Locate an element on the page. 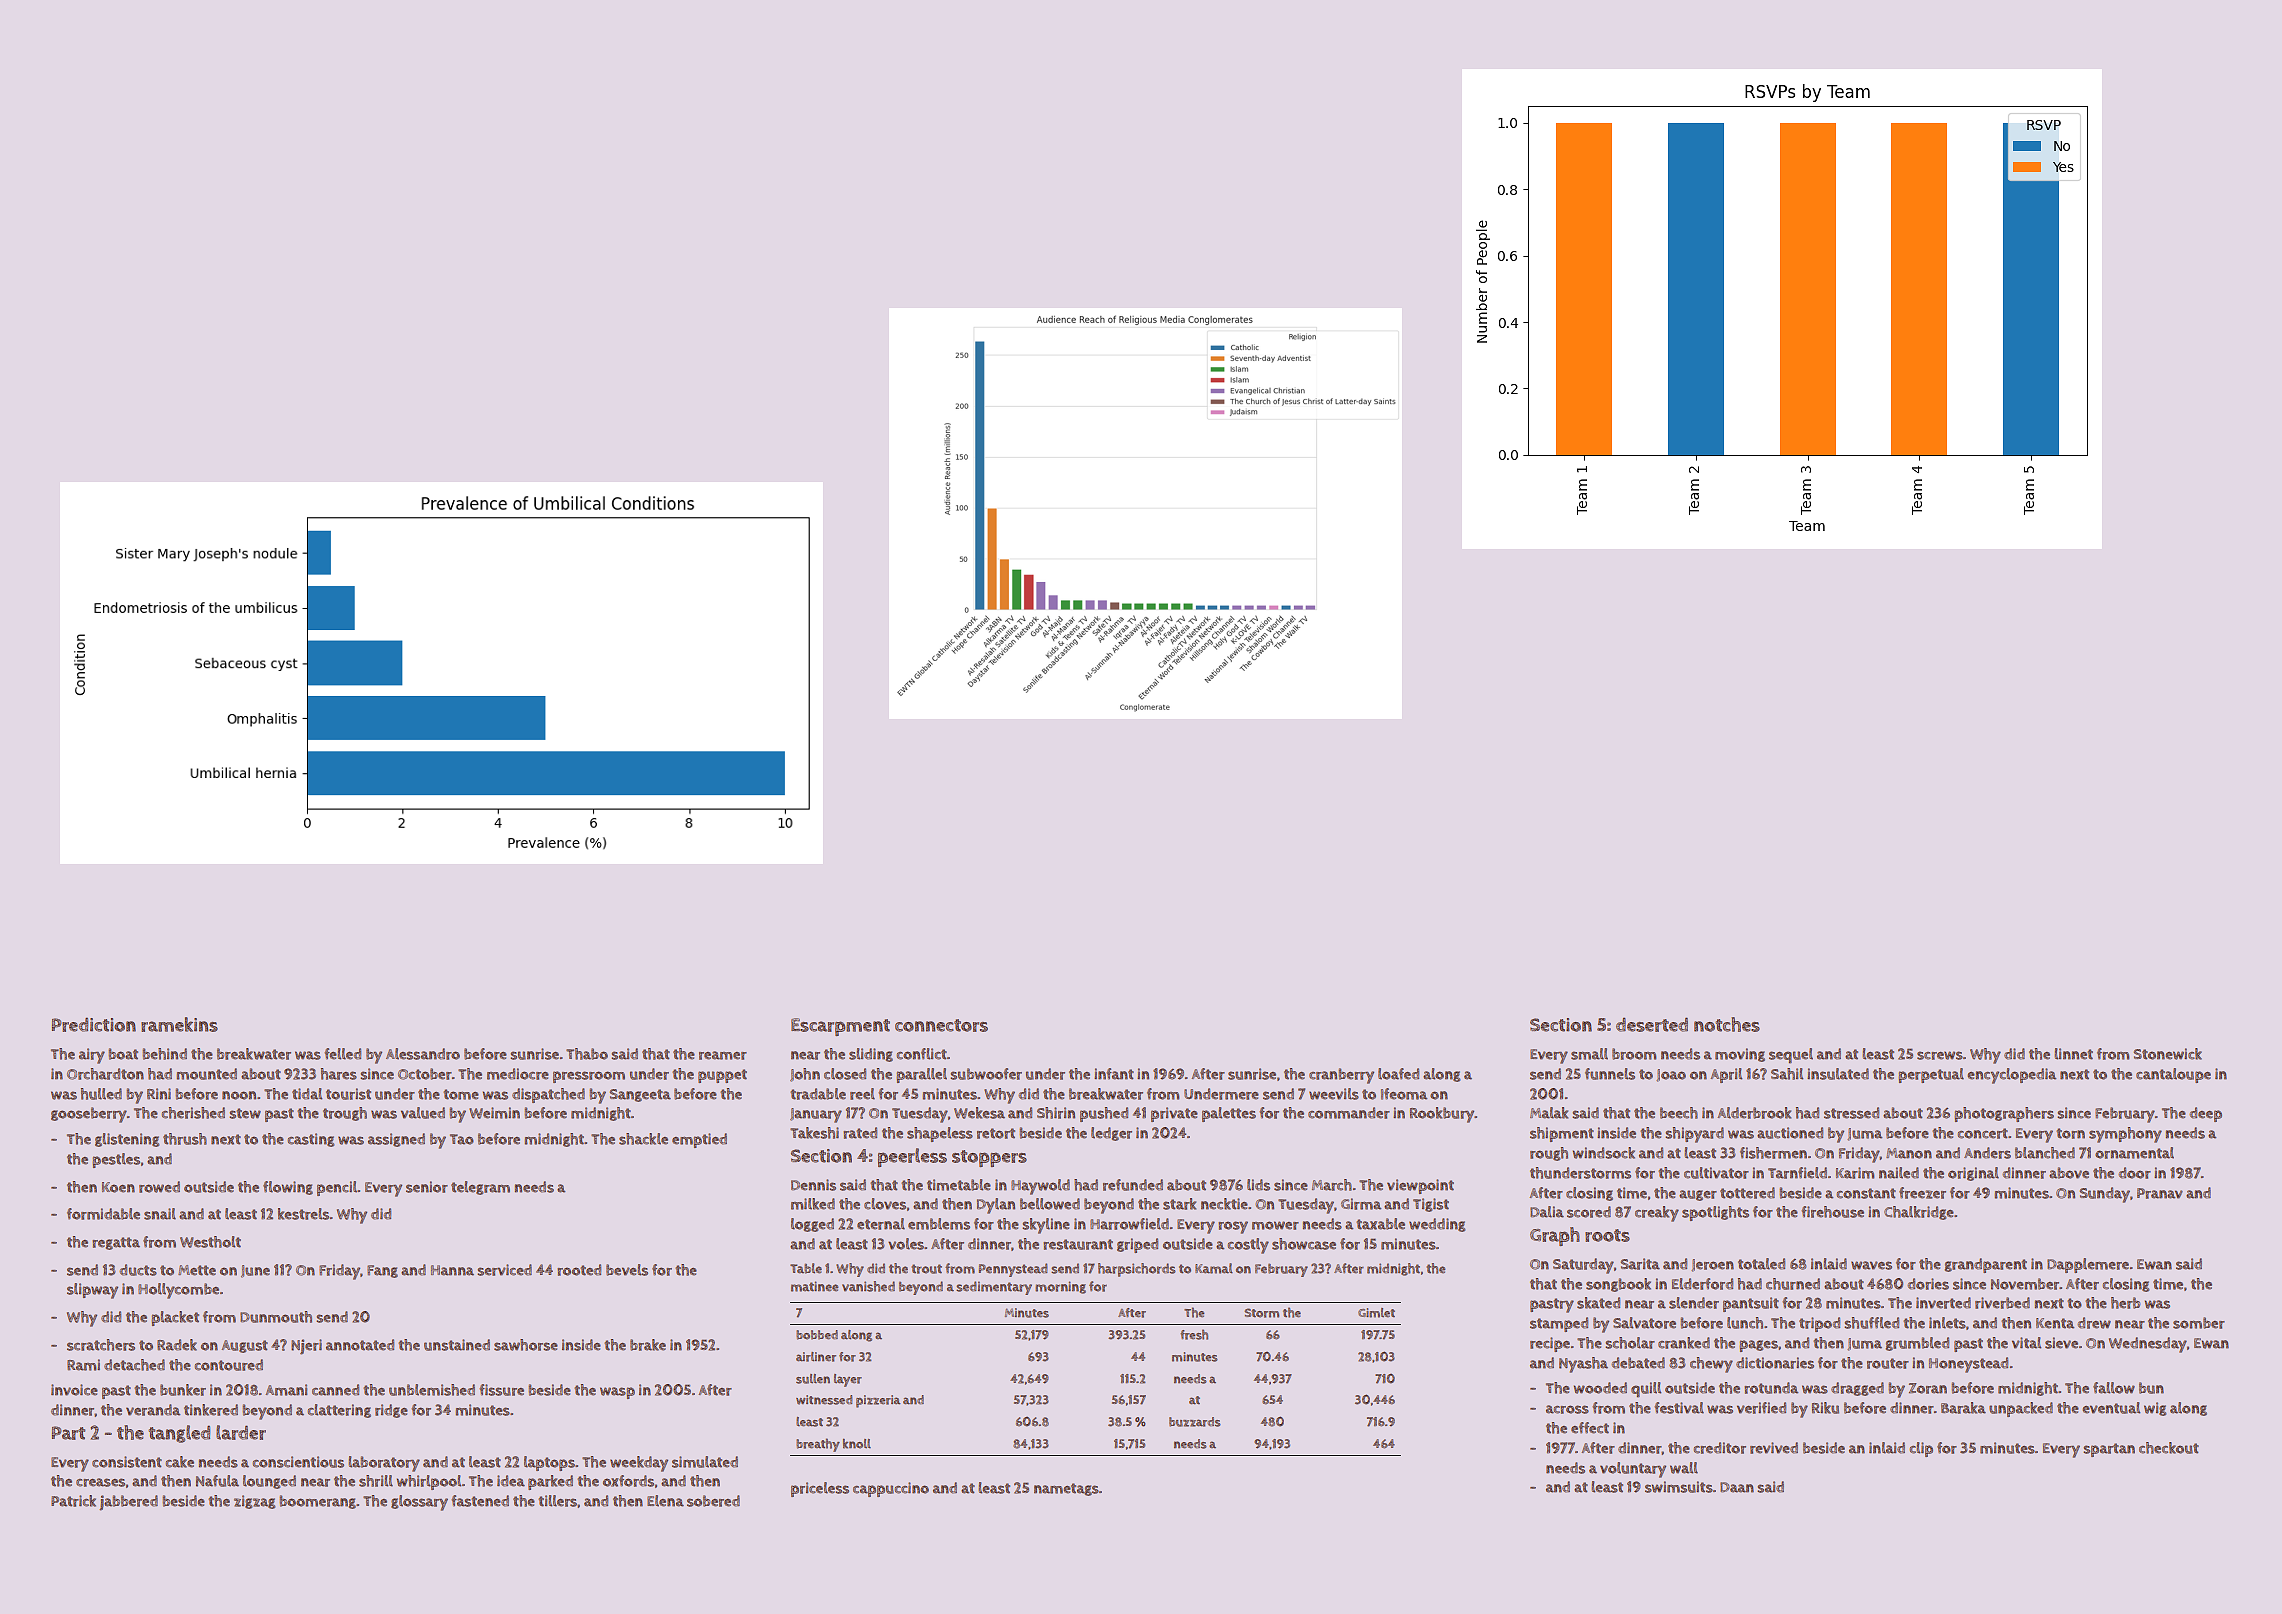 The width and height of the image is (2282, 1614). perpetual is located at coordinates (1931, 1075).
